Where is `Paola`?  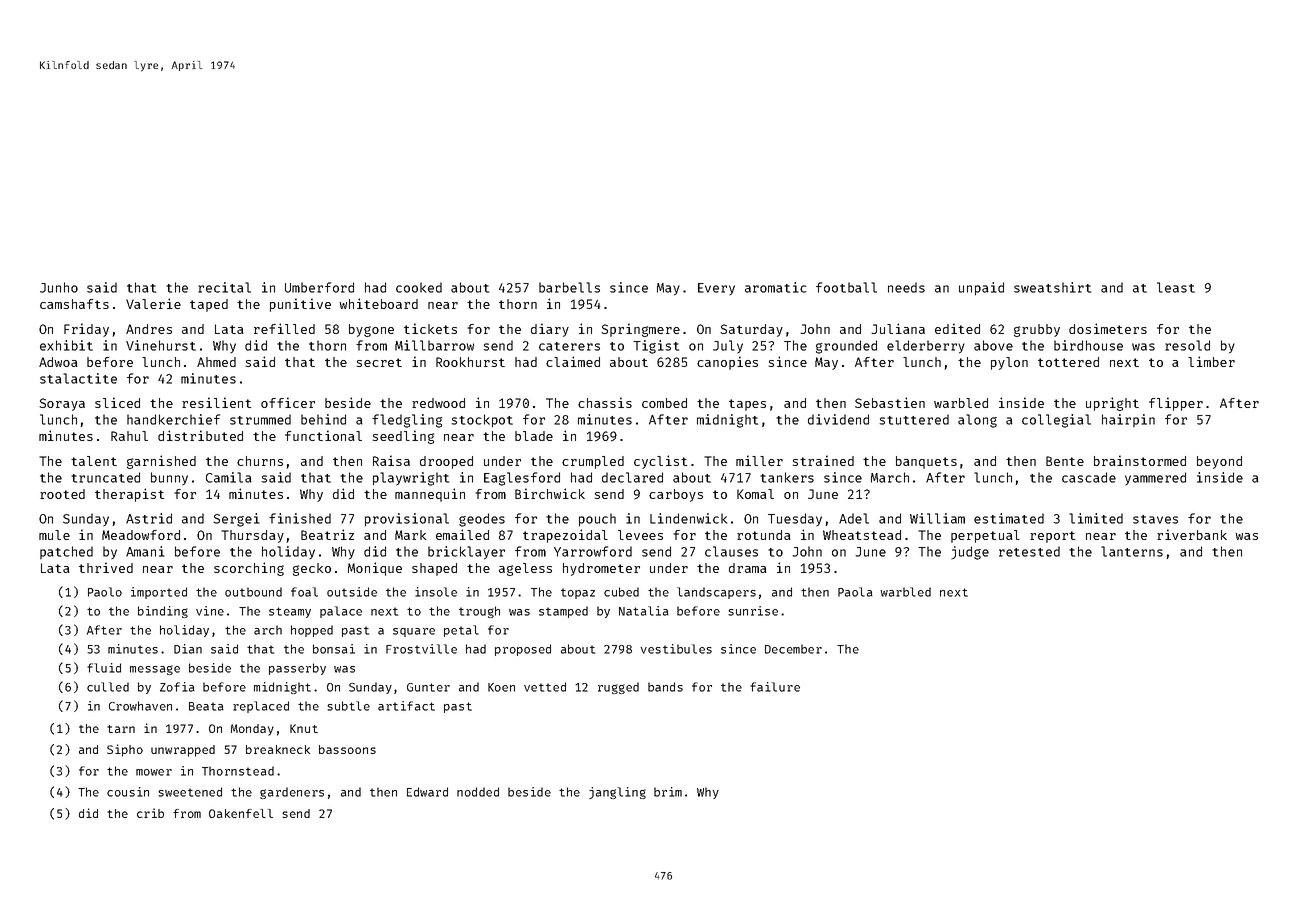 Paola is located at coordinates (855, 592).
